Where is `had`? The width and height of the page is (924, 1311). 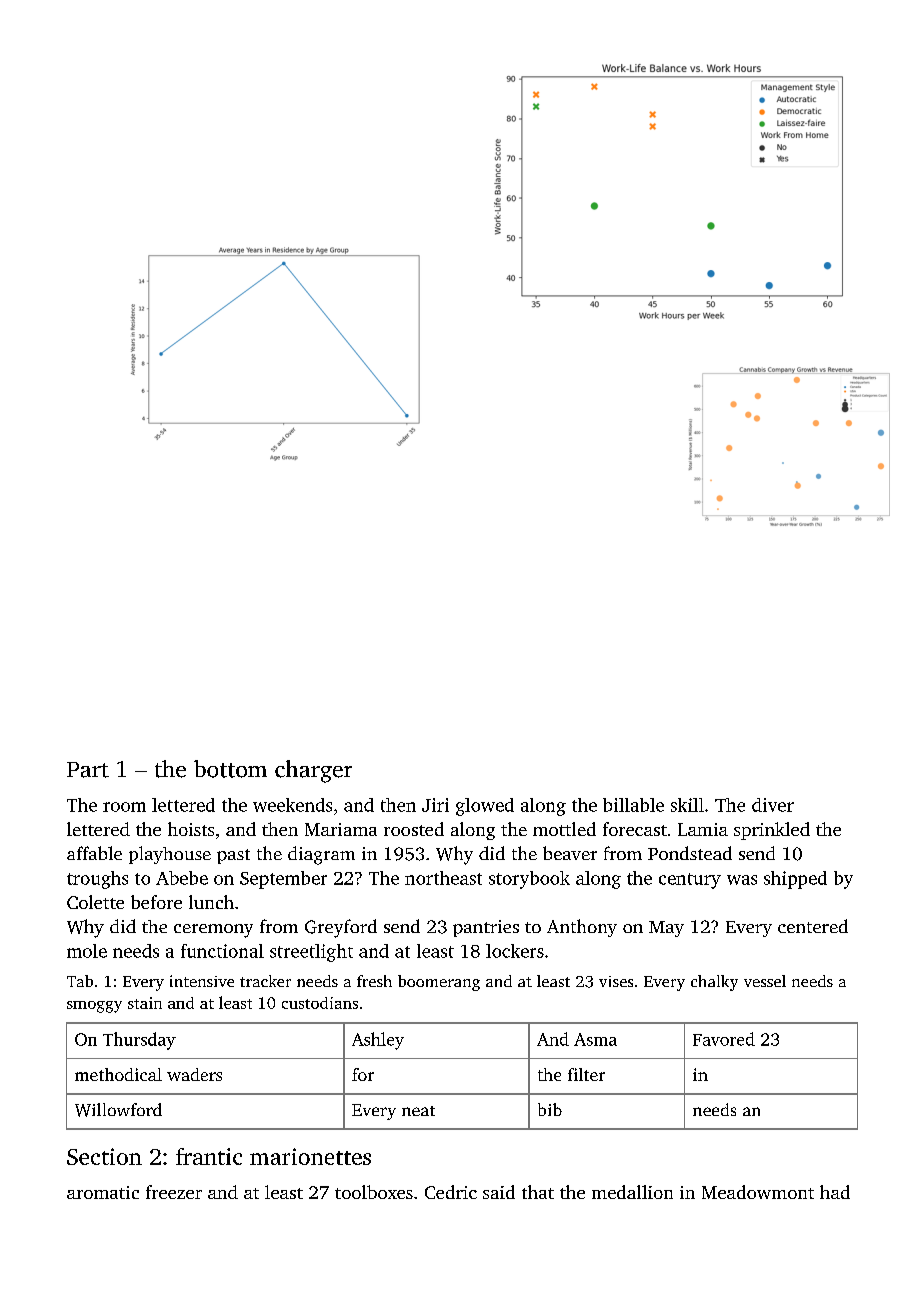
had is located at coordinates (835, 1192).
